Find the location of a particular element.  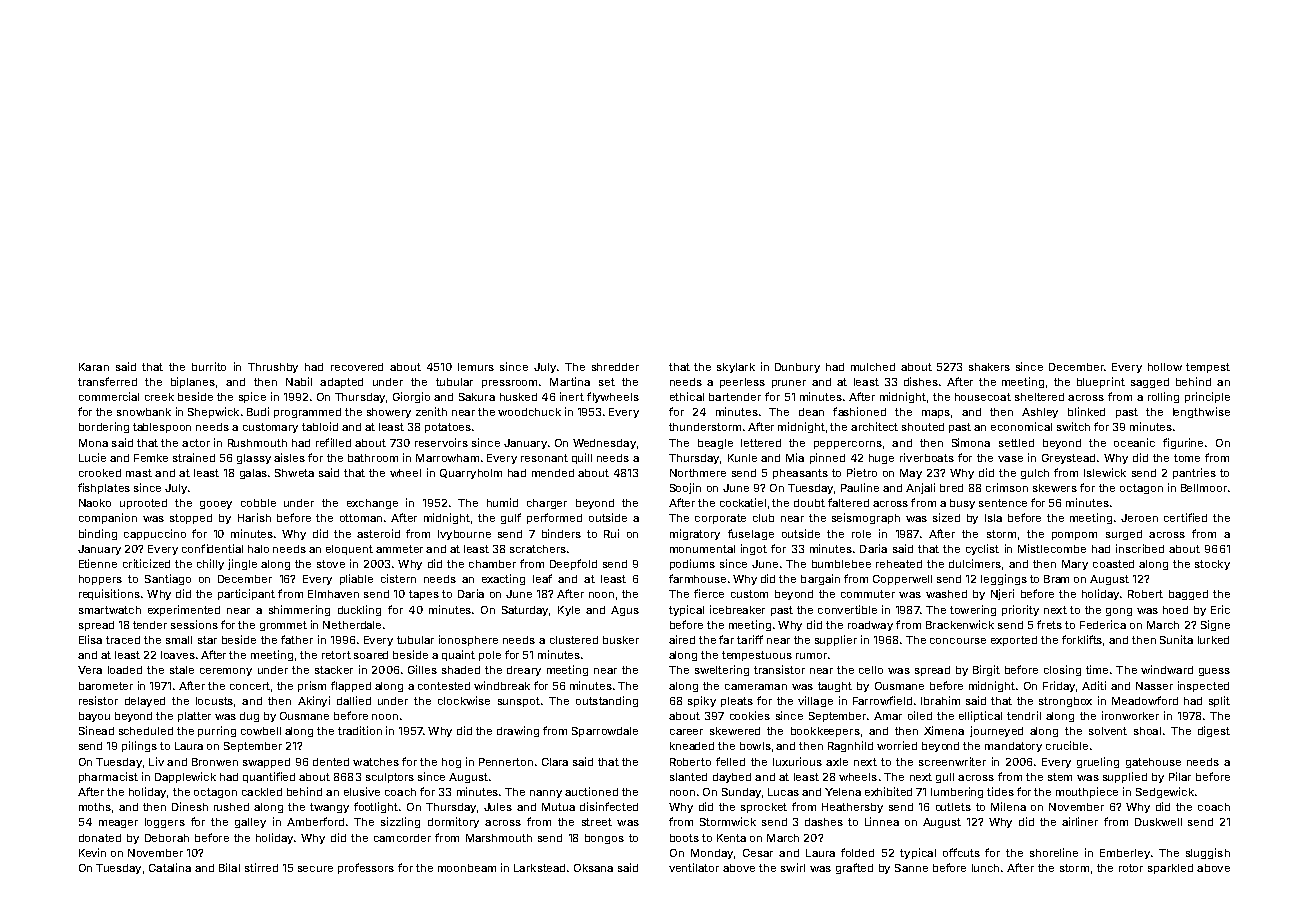

Sedgewick is located at coordinates (1165, 792).
